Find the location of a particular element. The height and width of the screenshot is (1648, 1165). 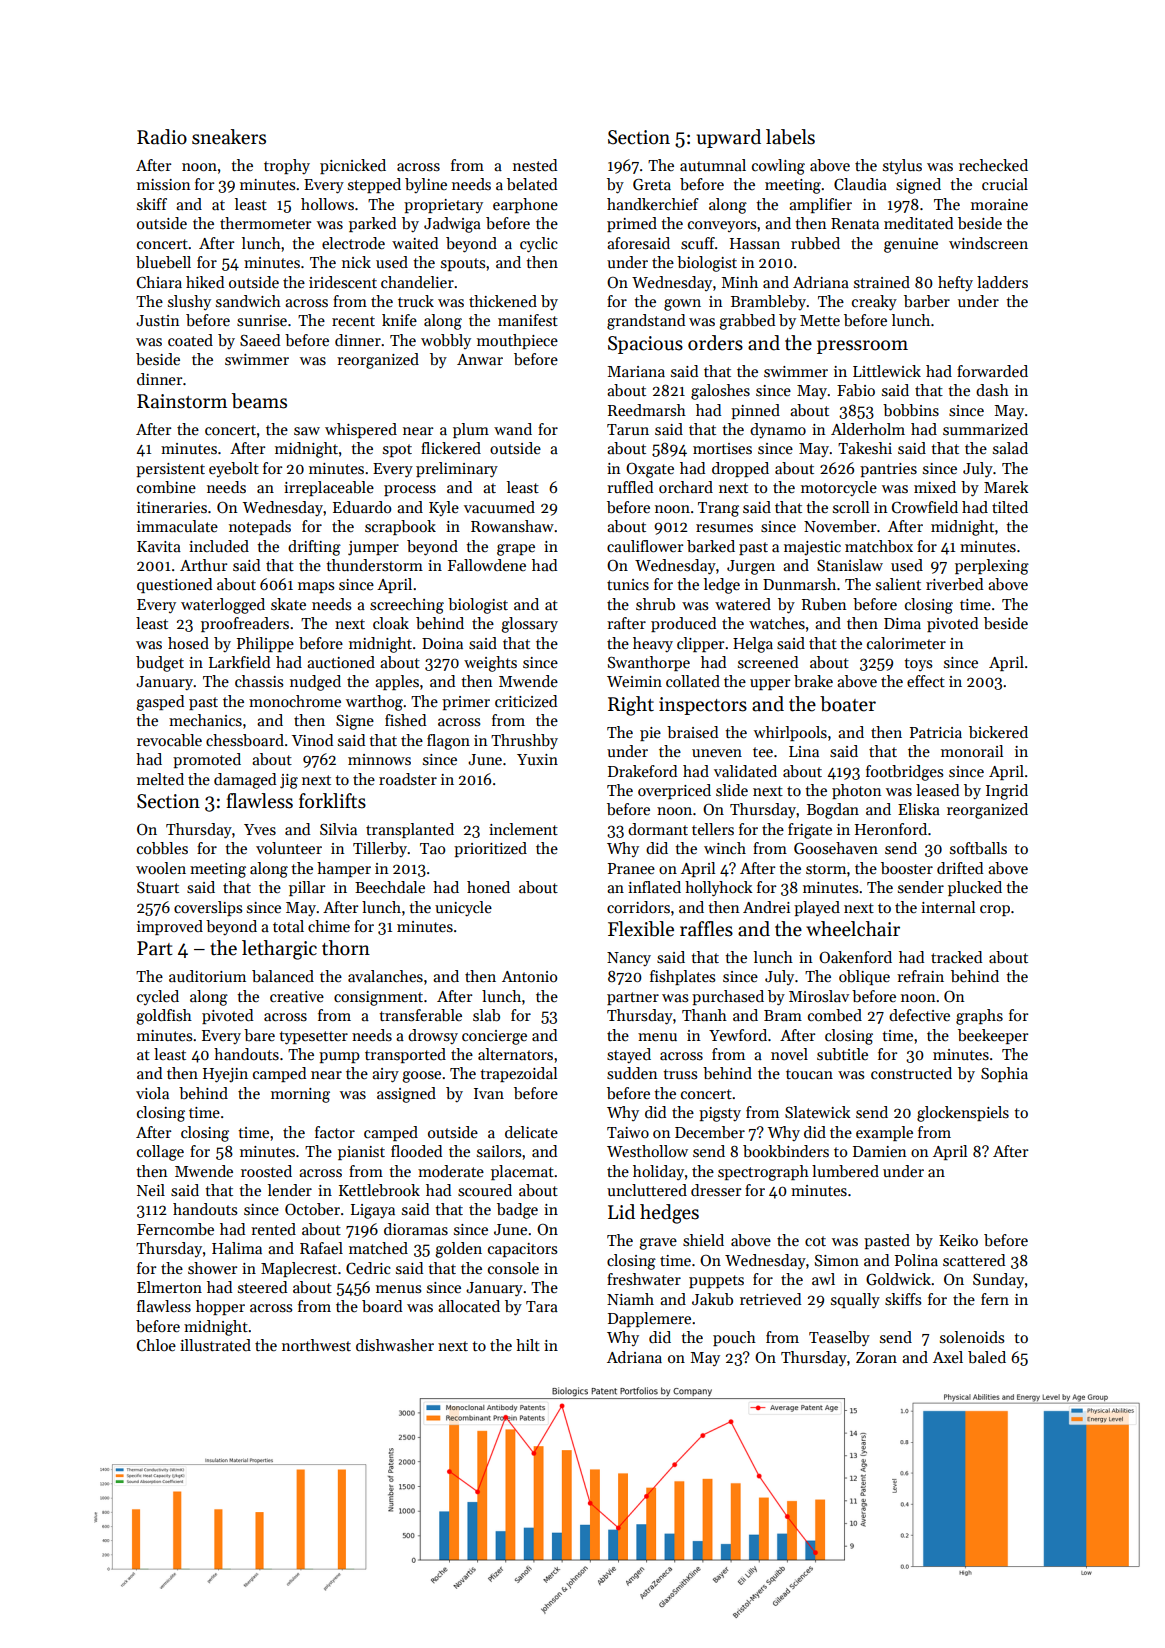

Mariana is located at coordinates (636, 371).
